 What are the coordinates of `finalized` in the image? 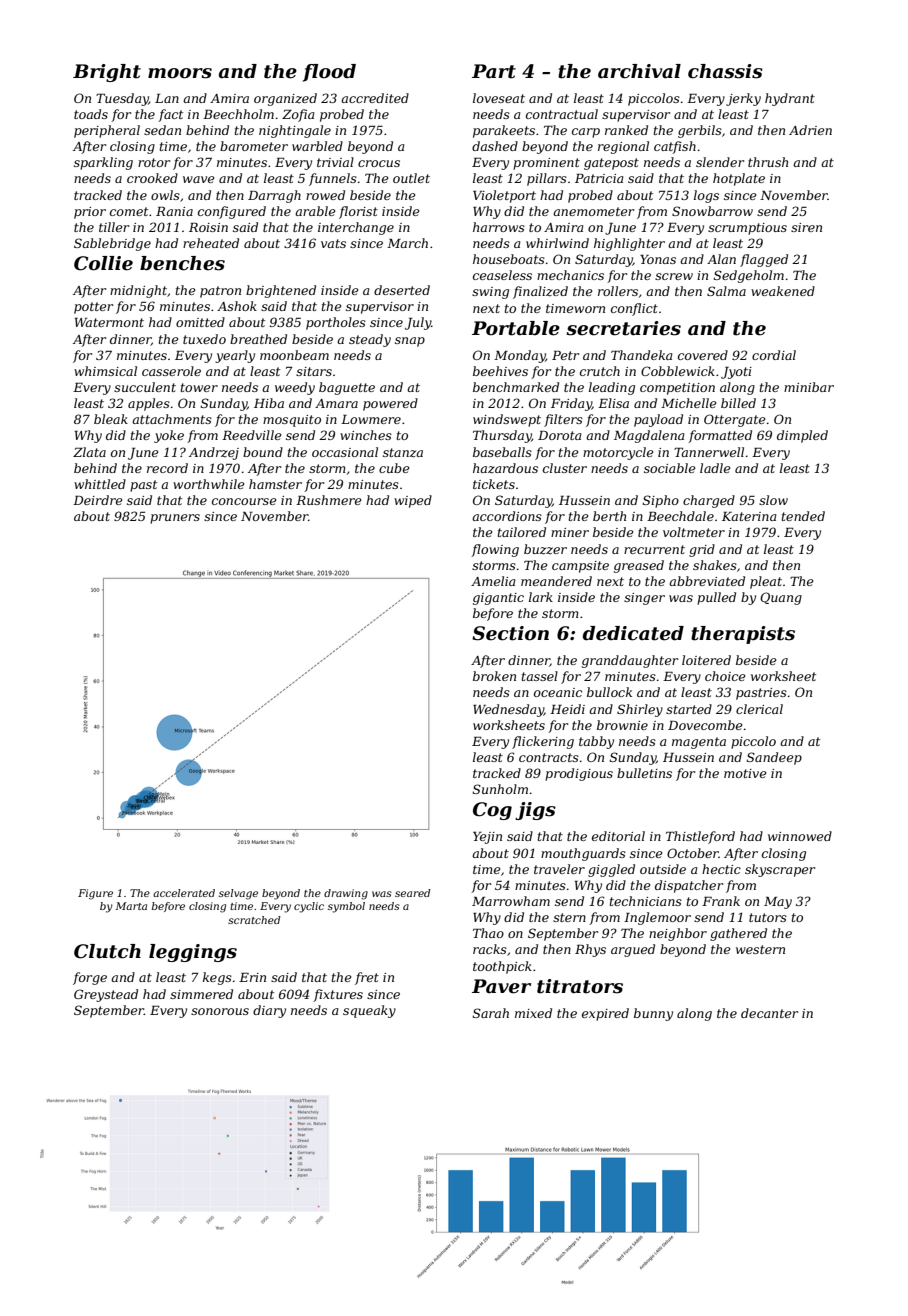 It's located at (540, 292).
